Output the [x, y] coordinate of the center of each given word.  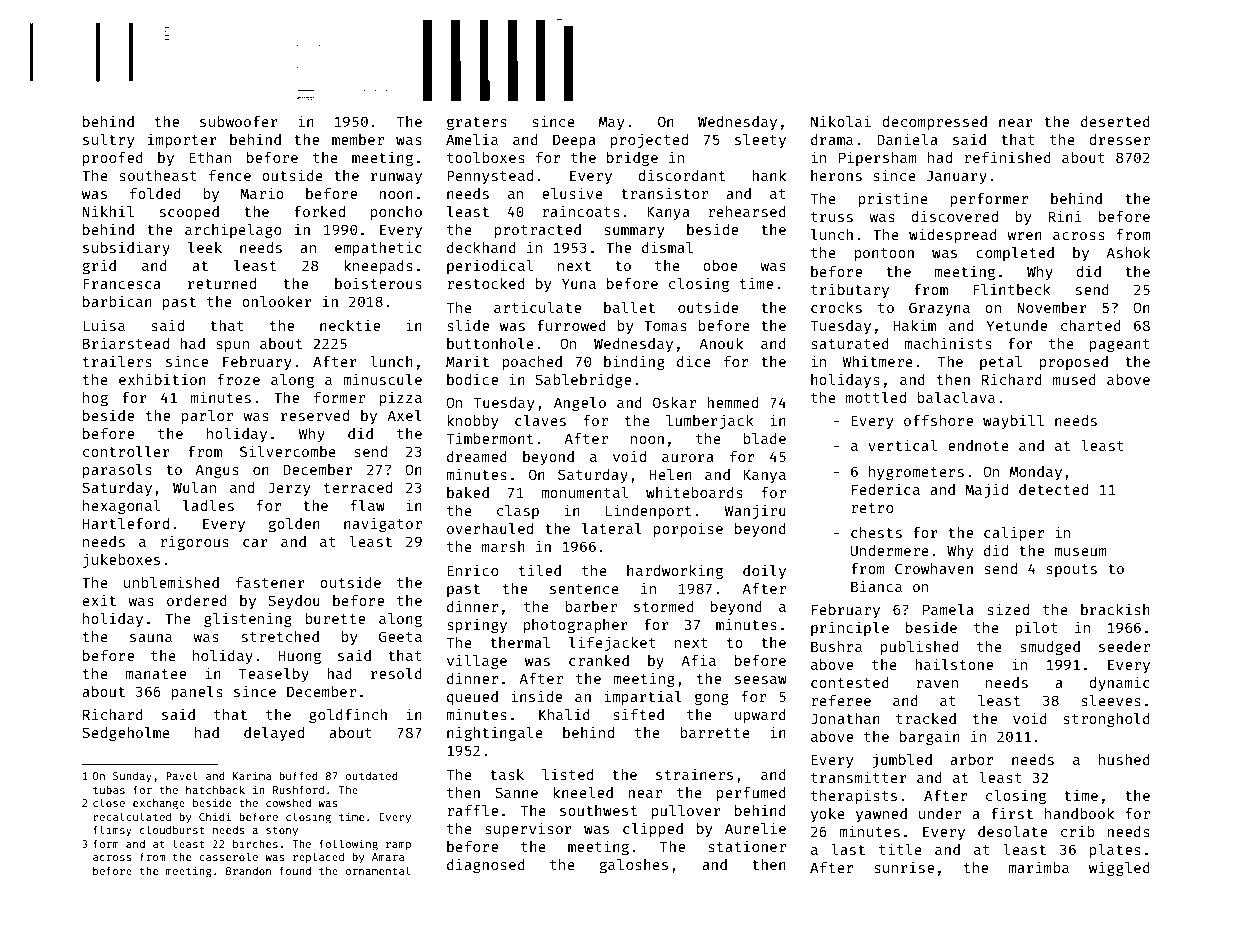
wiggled [1119, 868]
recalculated [132, 816]
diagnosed [486, 865]
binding [634, 362]
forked [319, 211]
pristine [893, 199]
